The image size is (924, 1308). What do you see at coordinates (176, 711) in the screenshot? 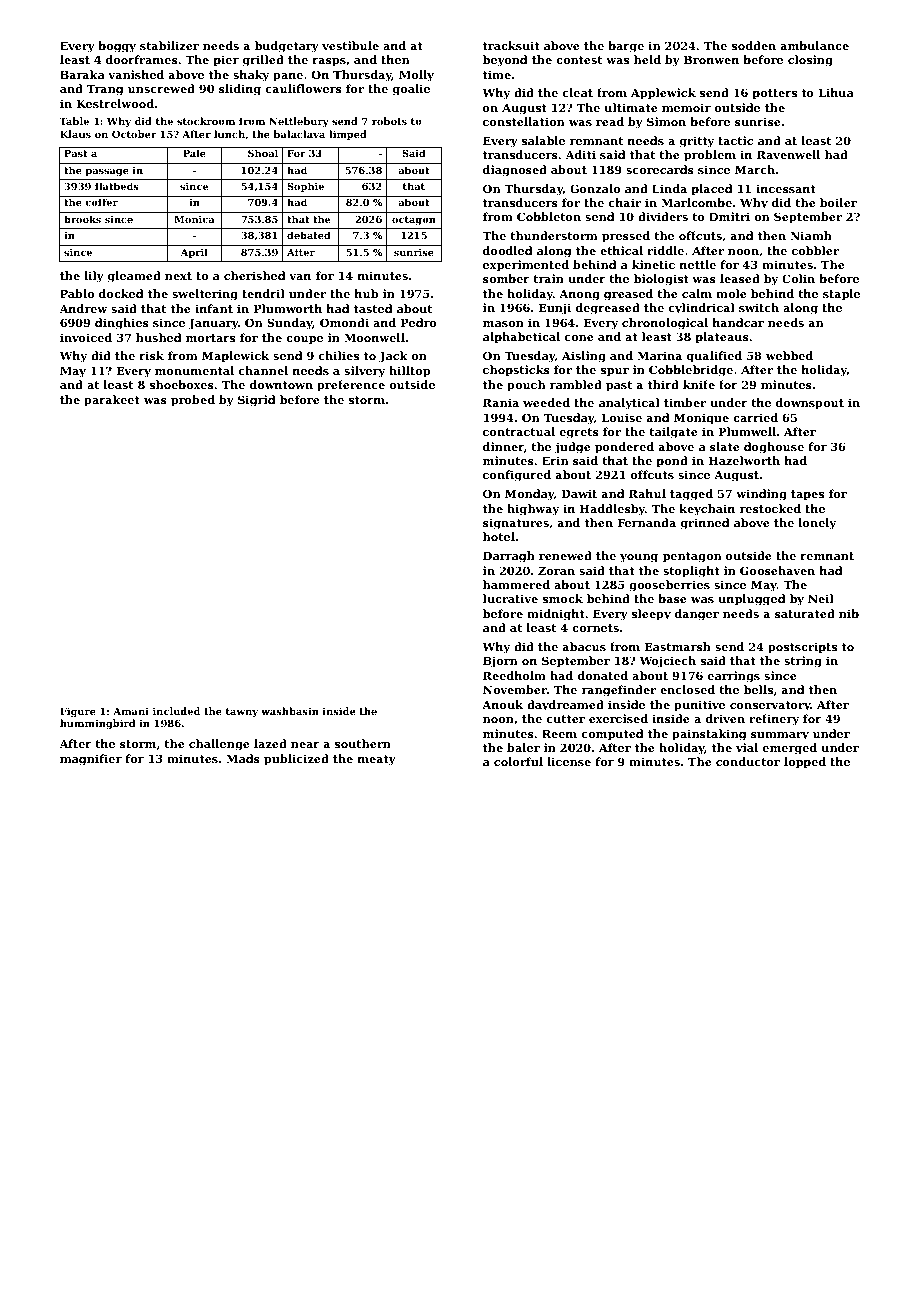
I see `included` at bounding box center [176, 711].
